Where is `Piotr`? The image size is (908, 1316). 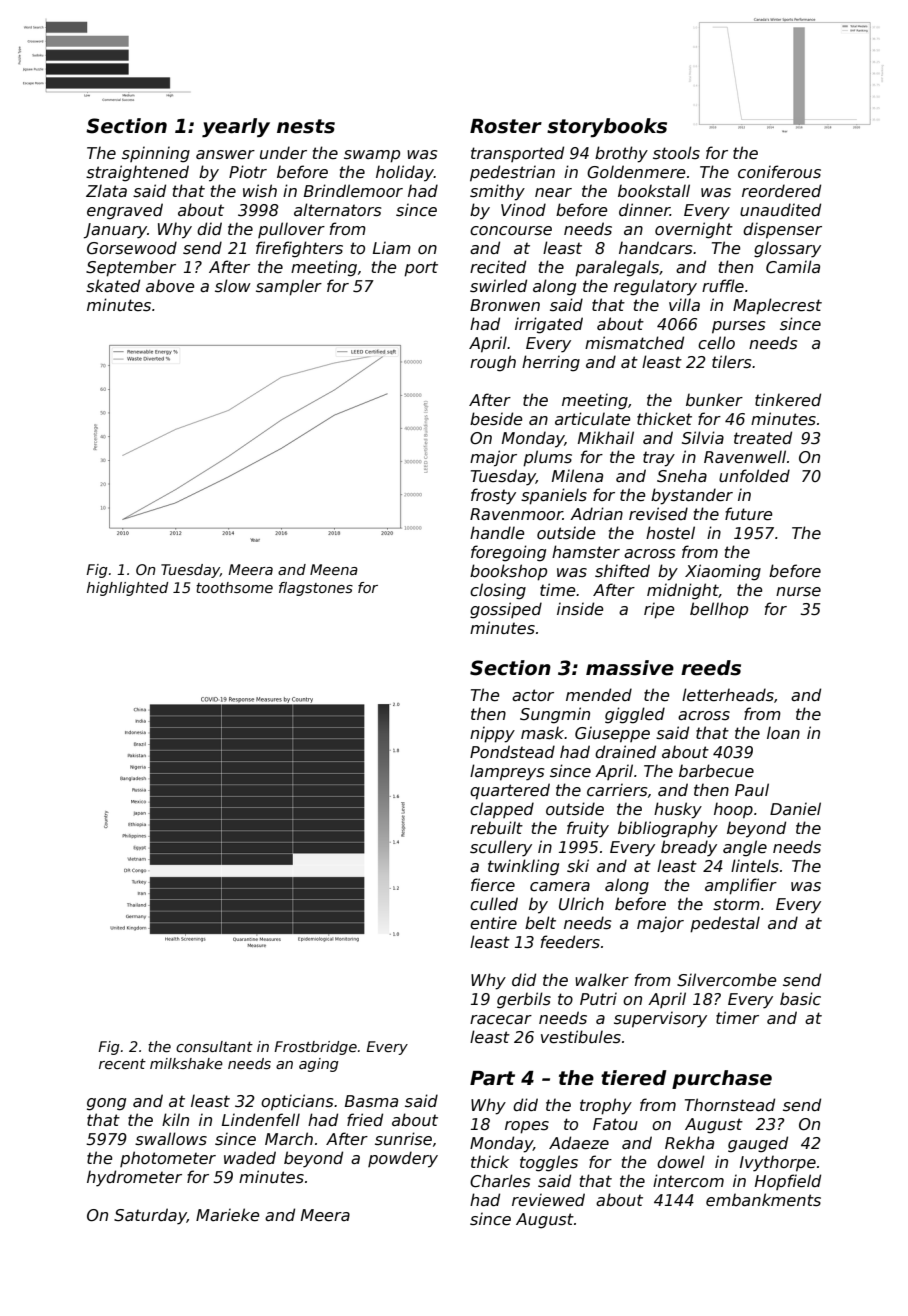
Piotr is located at coordinates (248, 171).
